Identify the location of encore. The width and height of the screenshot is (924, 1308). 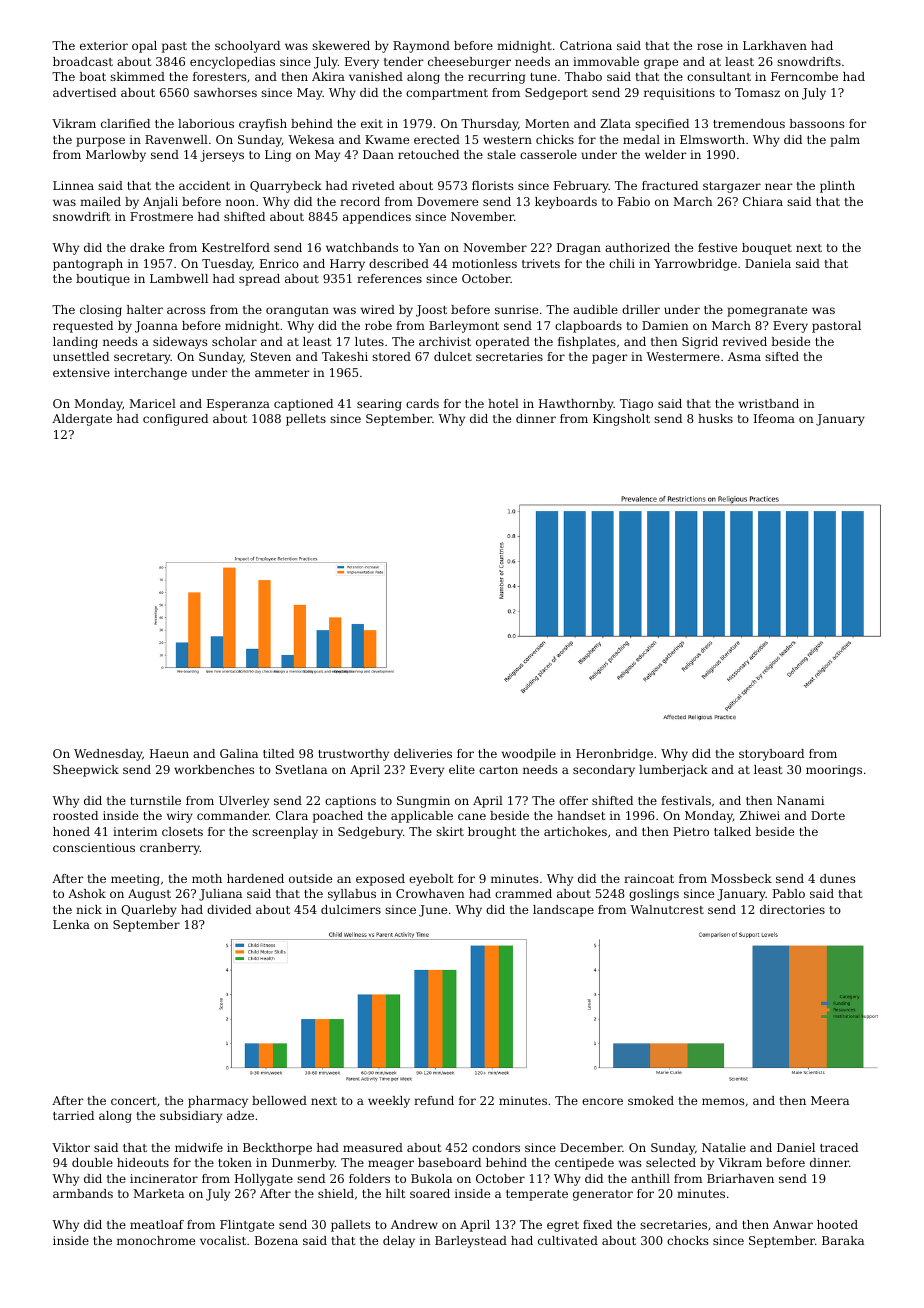
(602, 1101).
